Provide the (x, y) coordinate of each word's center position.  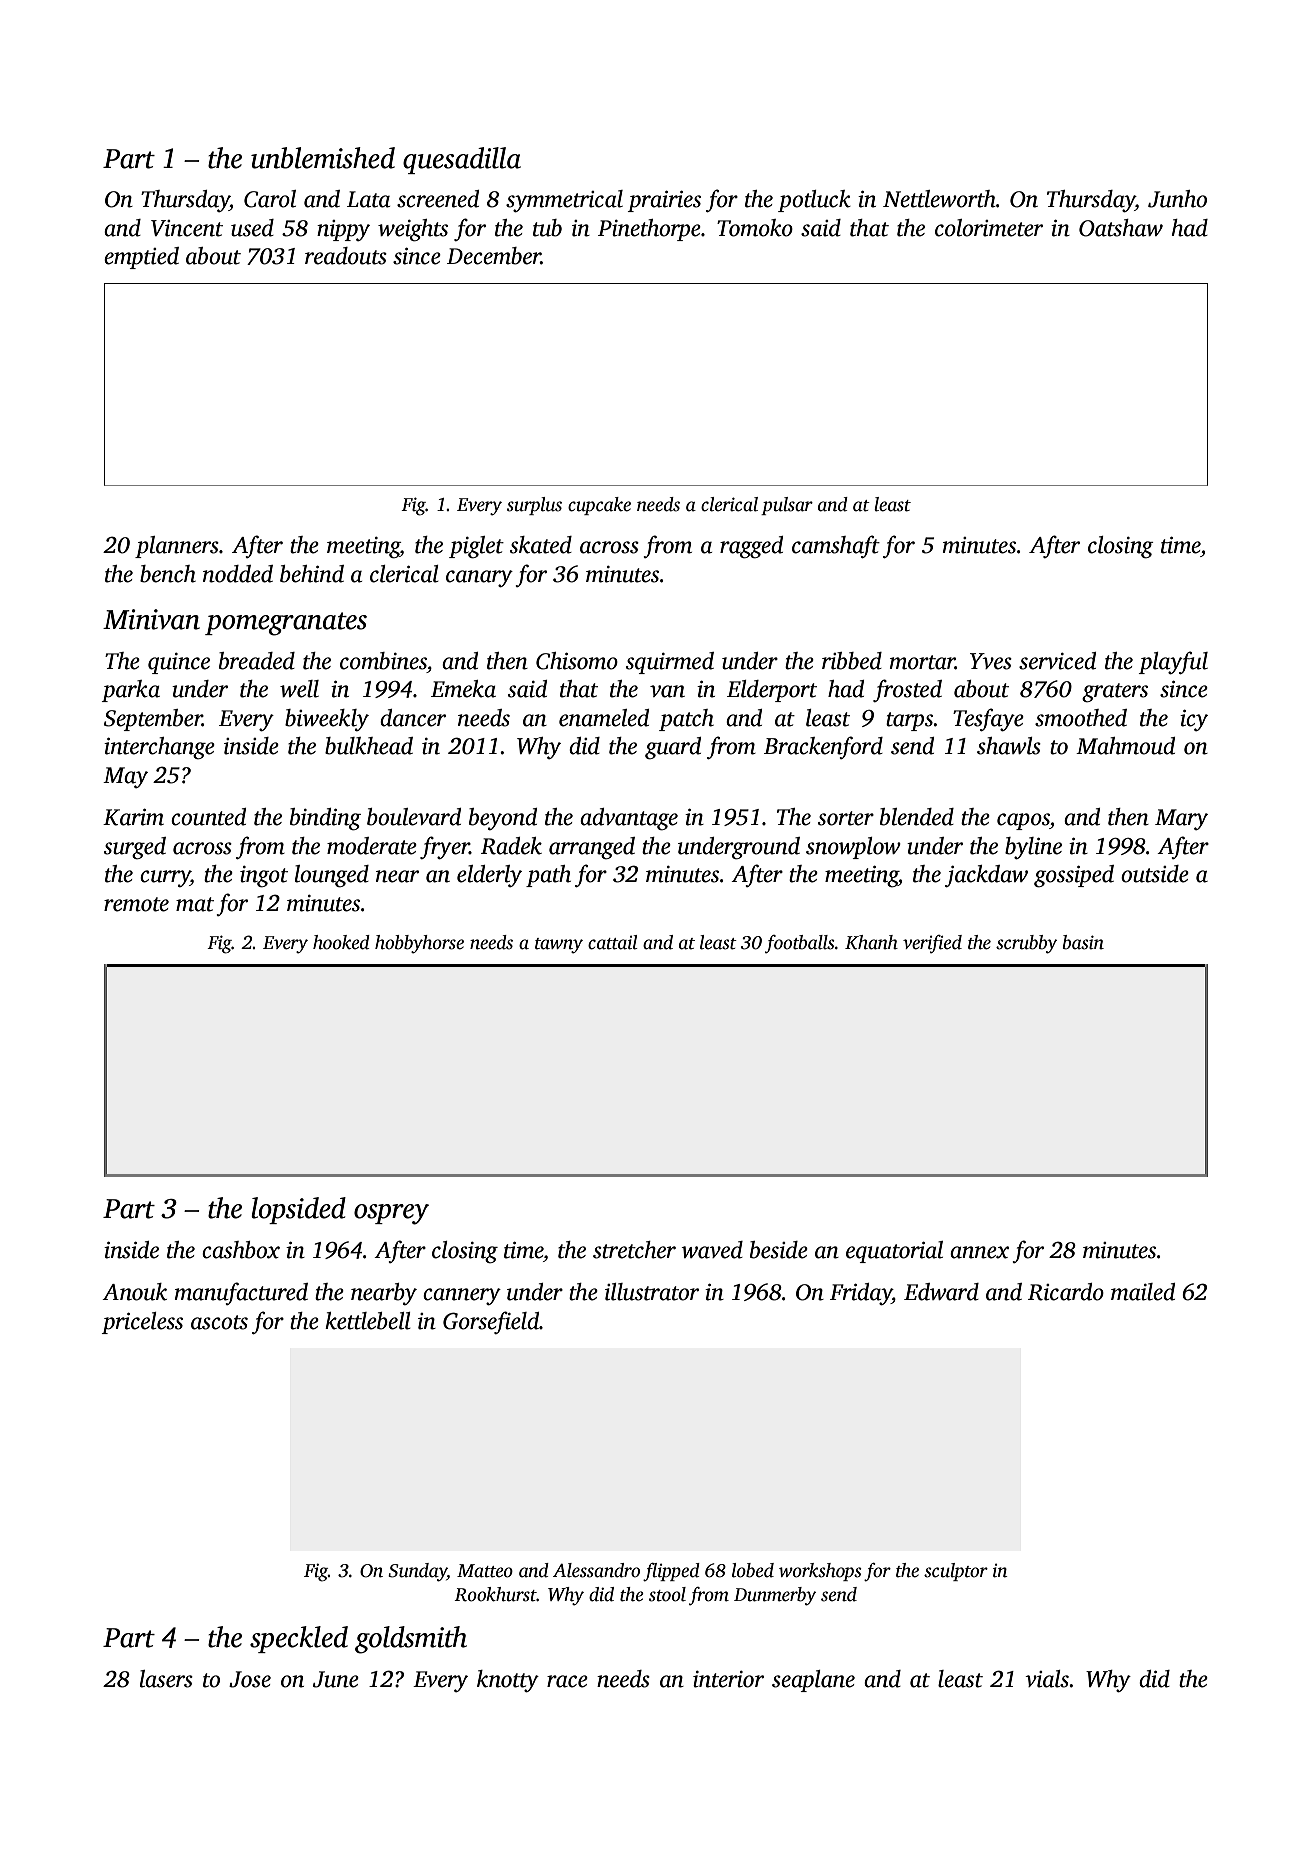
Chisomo (577, 661)
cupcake (599, 506)
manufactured (241, 1293)
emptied (141, 258)
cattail (613, 942)
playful (1173, 662)
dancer (413, 718)
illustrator (652, 1292)
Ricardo (1066, 1292)
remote (136, 904)
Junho (1177, 199)
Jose (250, 1679)
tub (547, 228)
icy (1194, 720)
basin (1083, 942)
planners (177, 547)
